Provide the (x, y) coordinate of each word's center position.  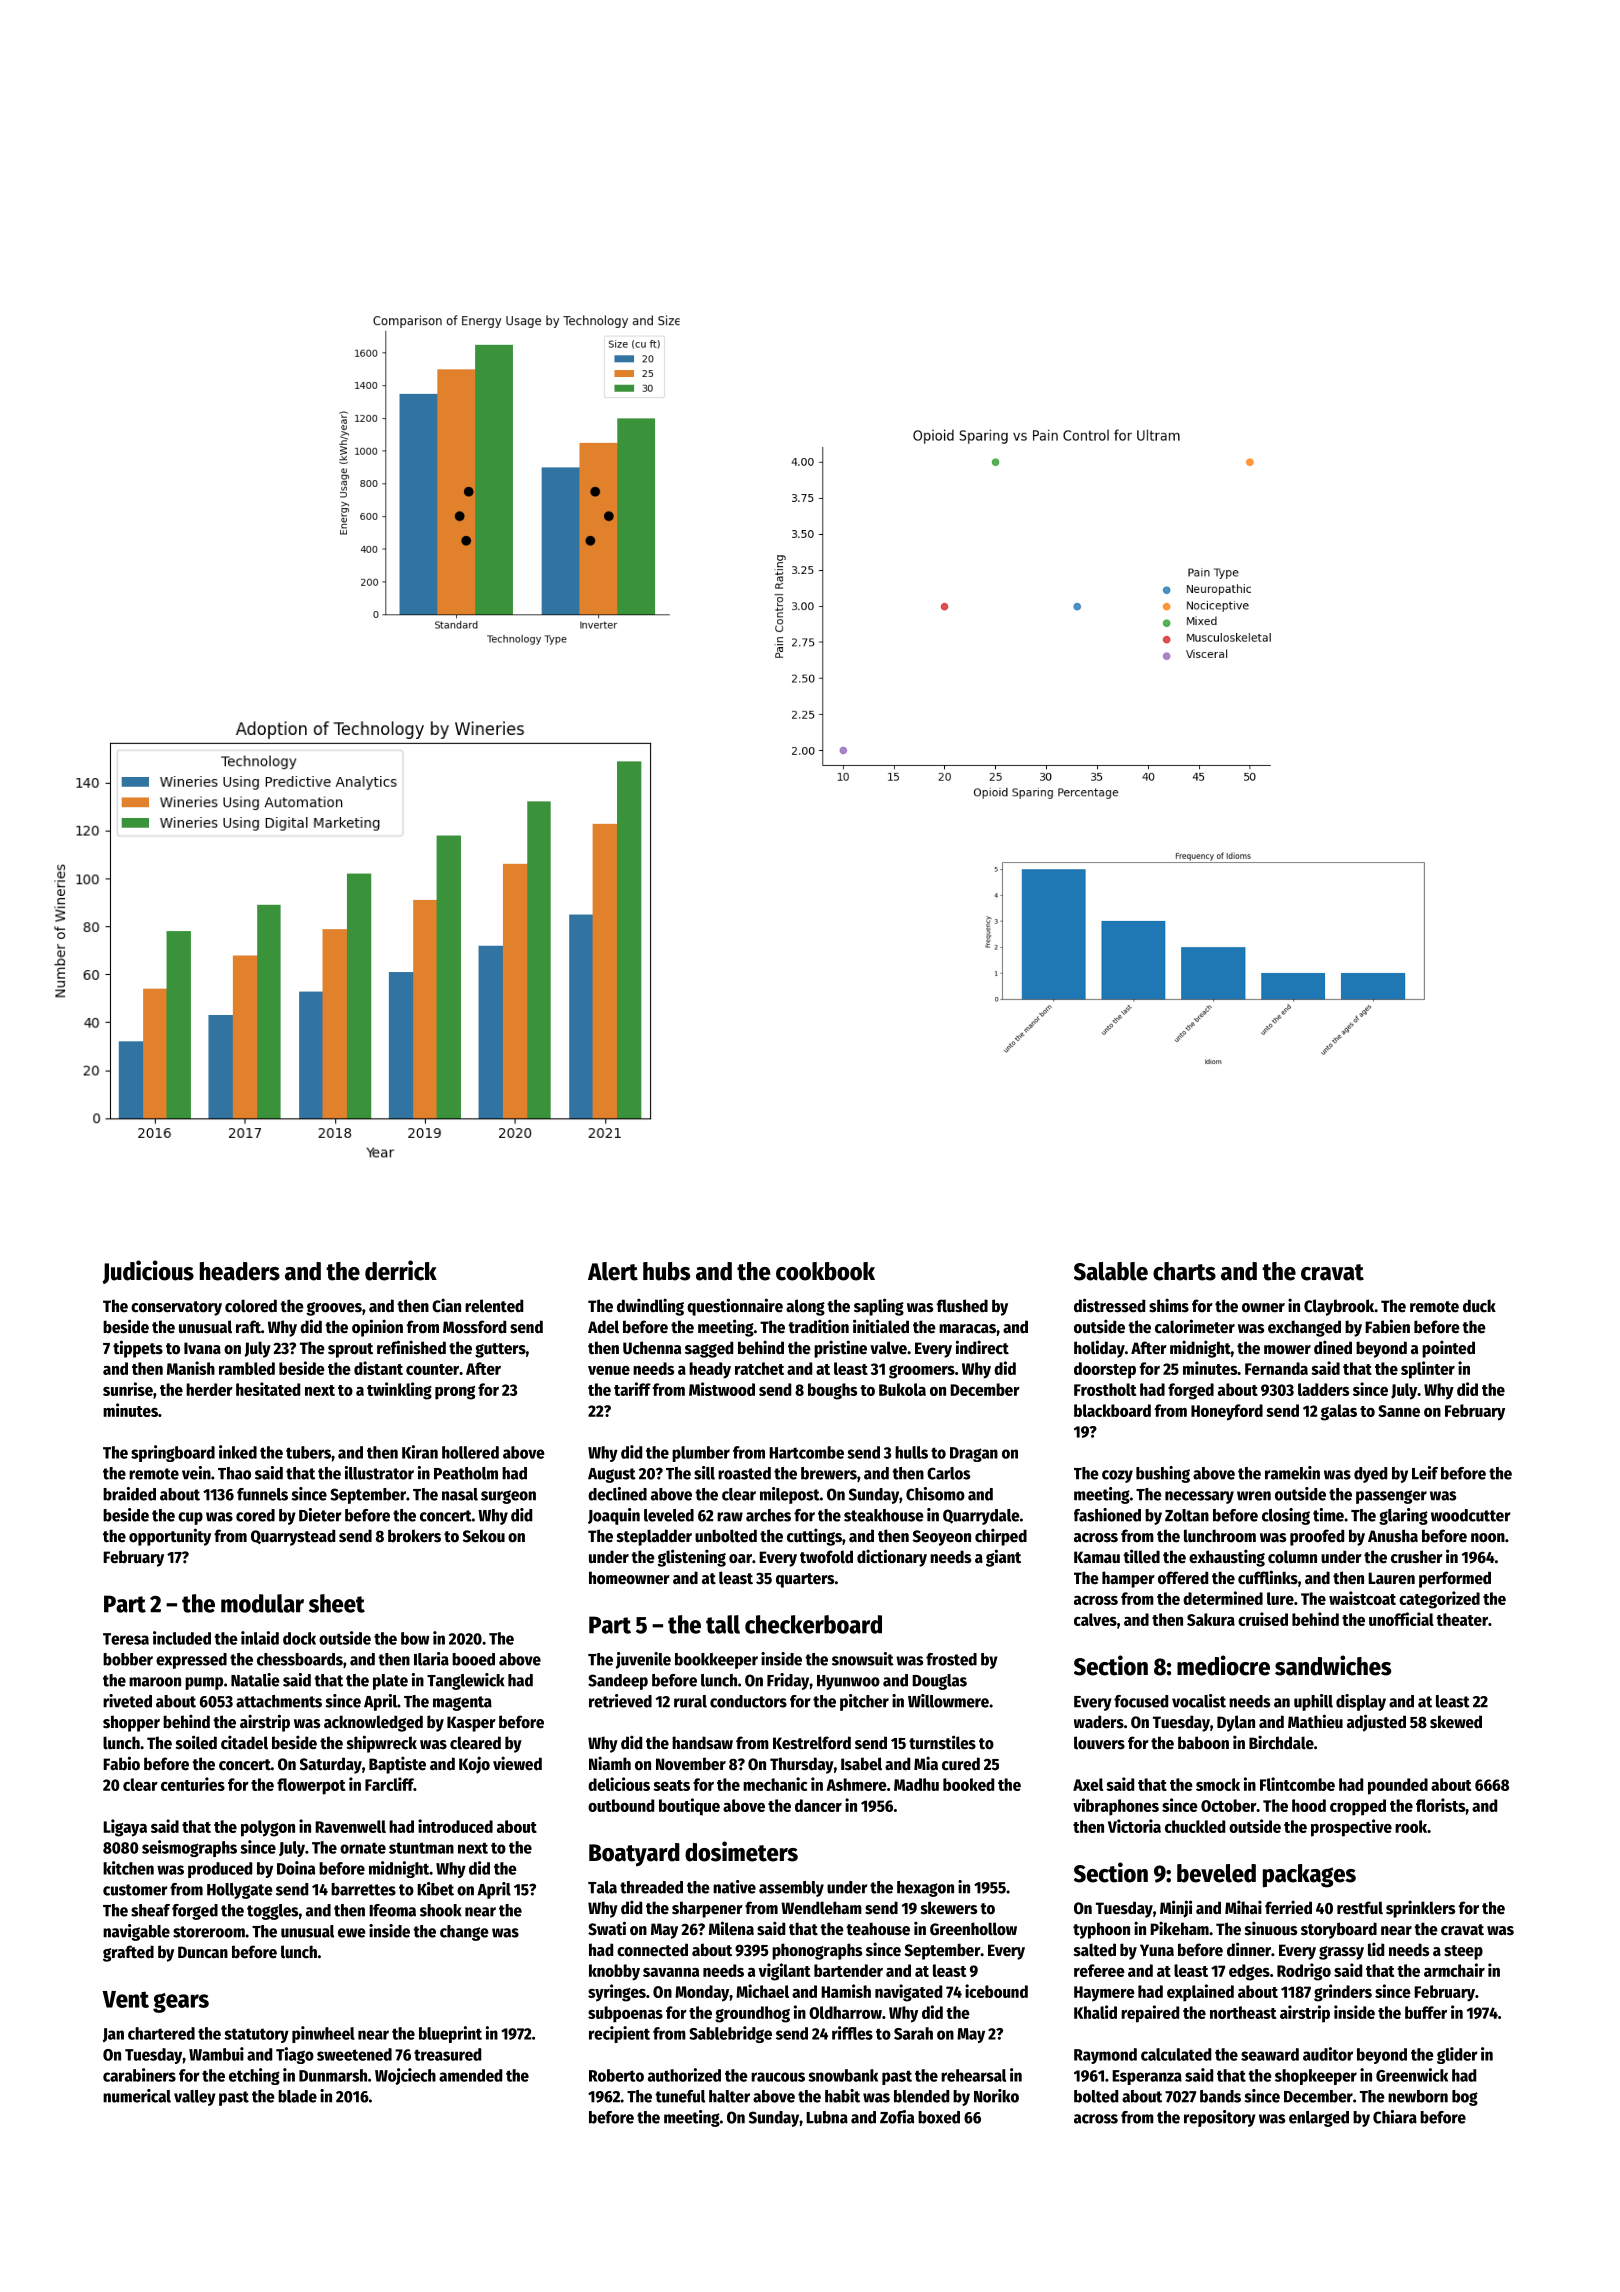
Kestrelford (812, 1743)
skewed (1456, 1722)
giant (1003, 1558)
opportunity (170, 1537)
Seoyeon (942, 1538)
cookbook (825, 1271)
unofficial (1401, 1619)
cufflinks (1268, 1577)
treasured (447, 2054)
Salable (1111, 1271)
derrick (401, 1270)
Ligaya (125, 1828)
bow (415, 1638)
